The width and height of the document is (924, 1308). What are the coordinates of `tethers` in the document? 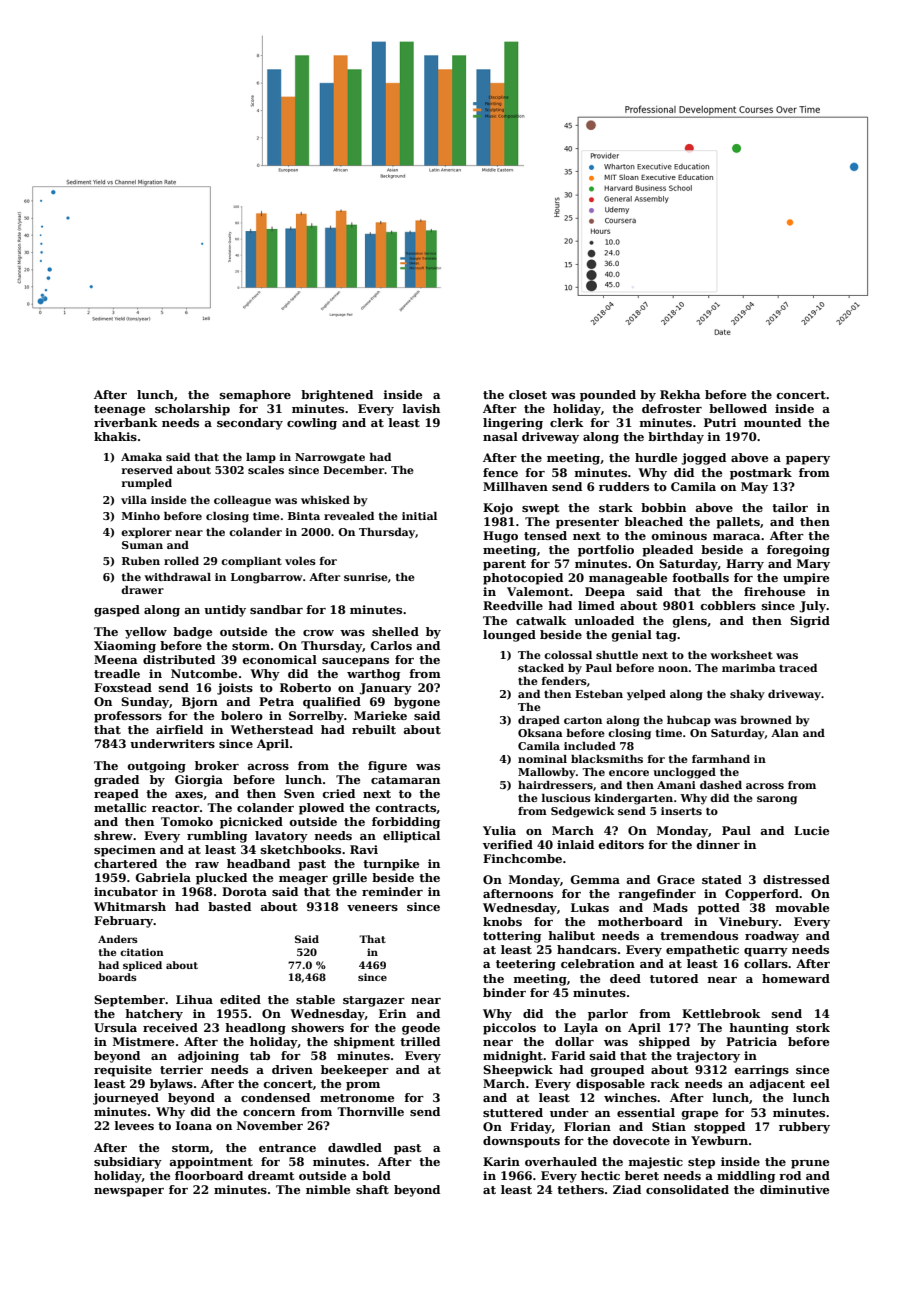 It's located at (580, 1189).
